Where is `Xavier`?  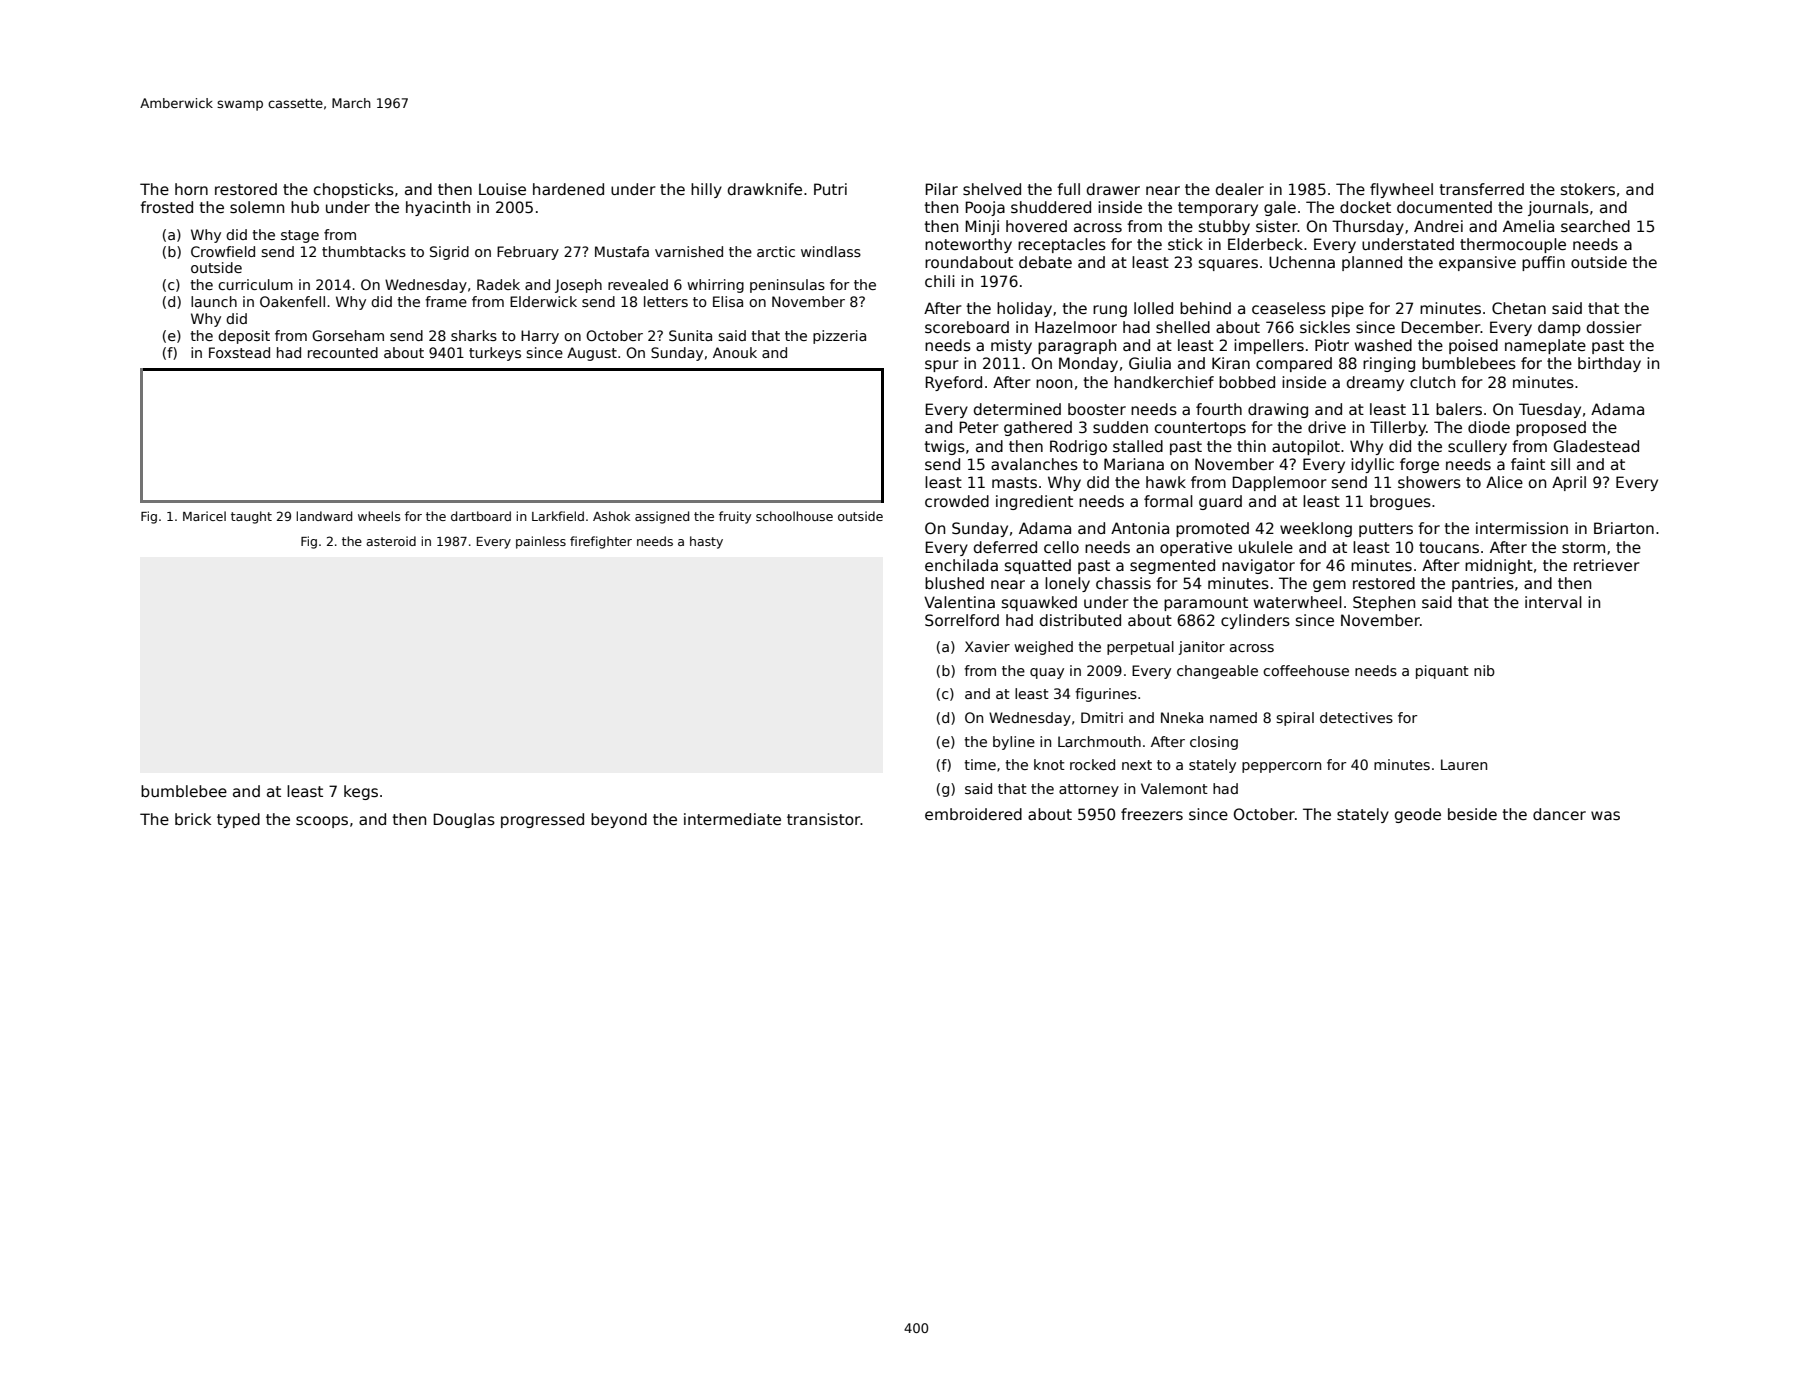 Xavier is located at coordinates (987, 646).
